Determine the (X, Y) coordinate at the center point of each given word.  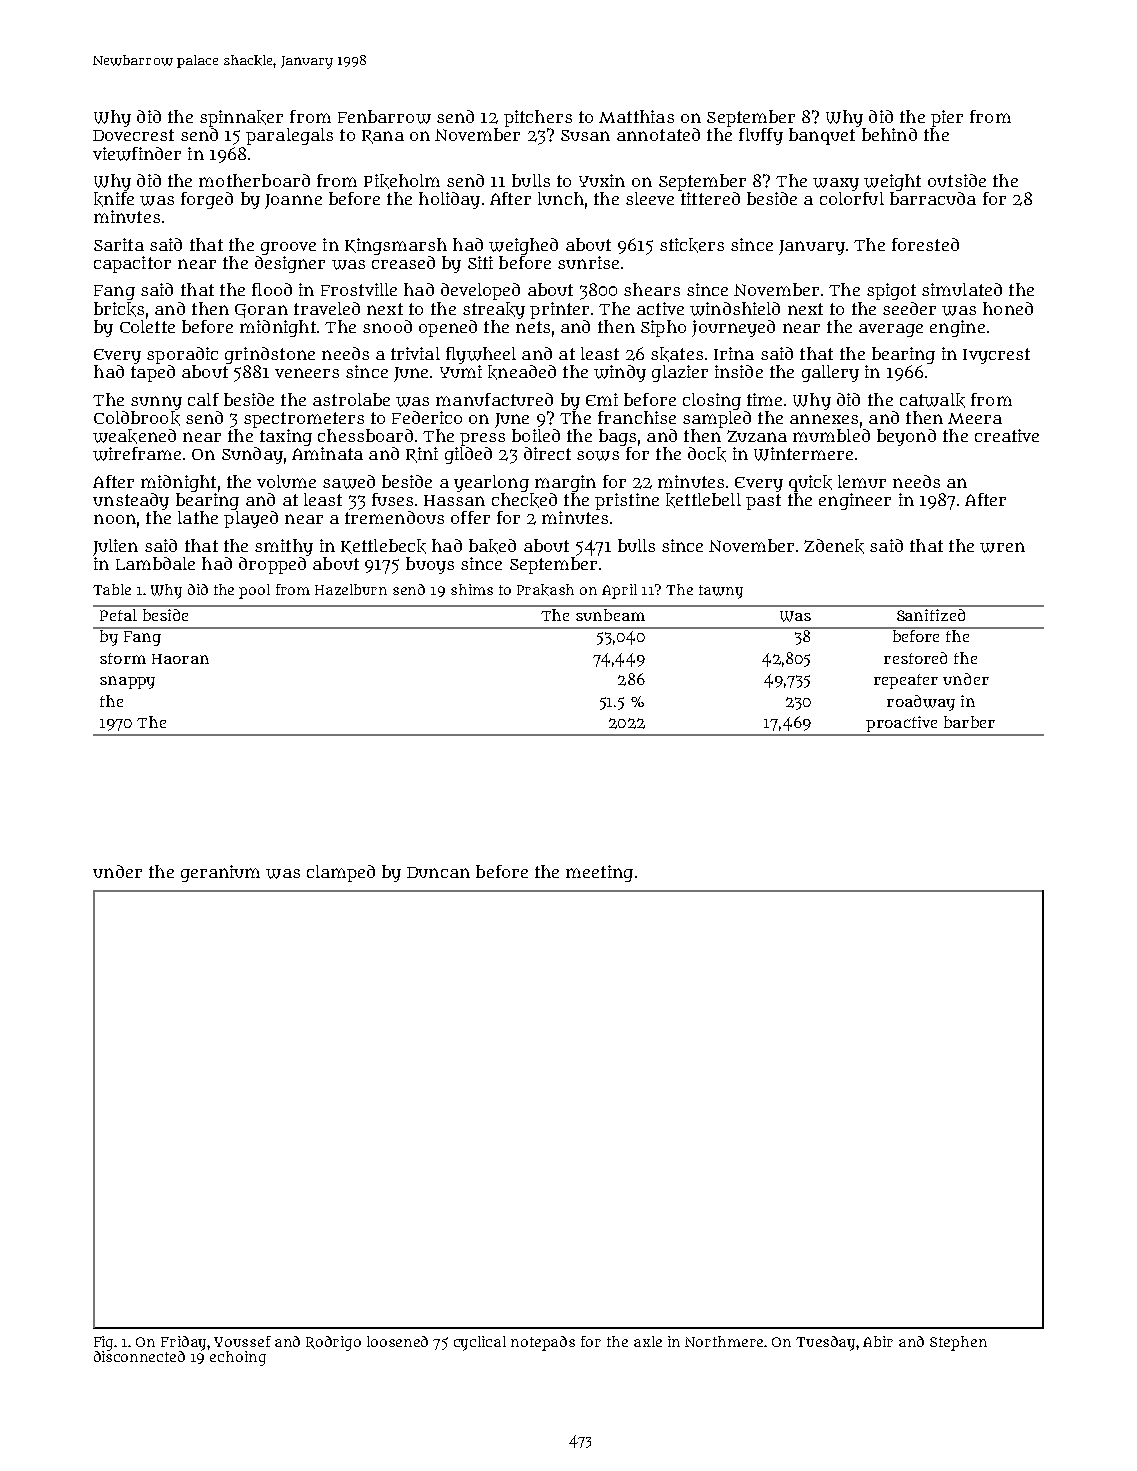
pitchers (538, 118)
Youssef (242, 1341)
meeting (599, 873)
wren (1002, 547)
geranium (220, 873)
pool (254, 591)
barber (969, 722)
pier (947, 118)
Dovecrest (133, 135)
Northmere (725, 1341)
